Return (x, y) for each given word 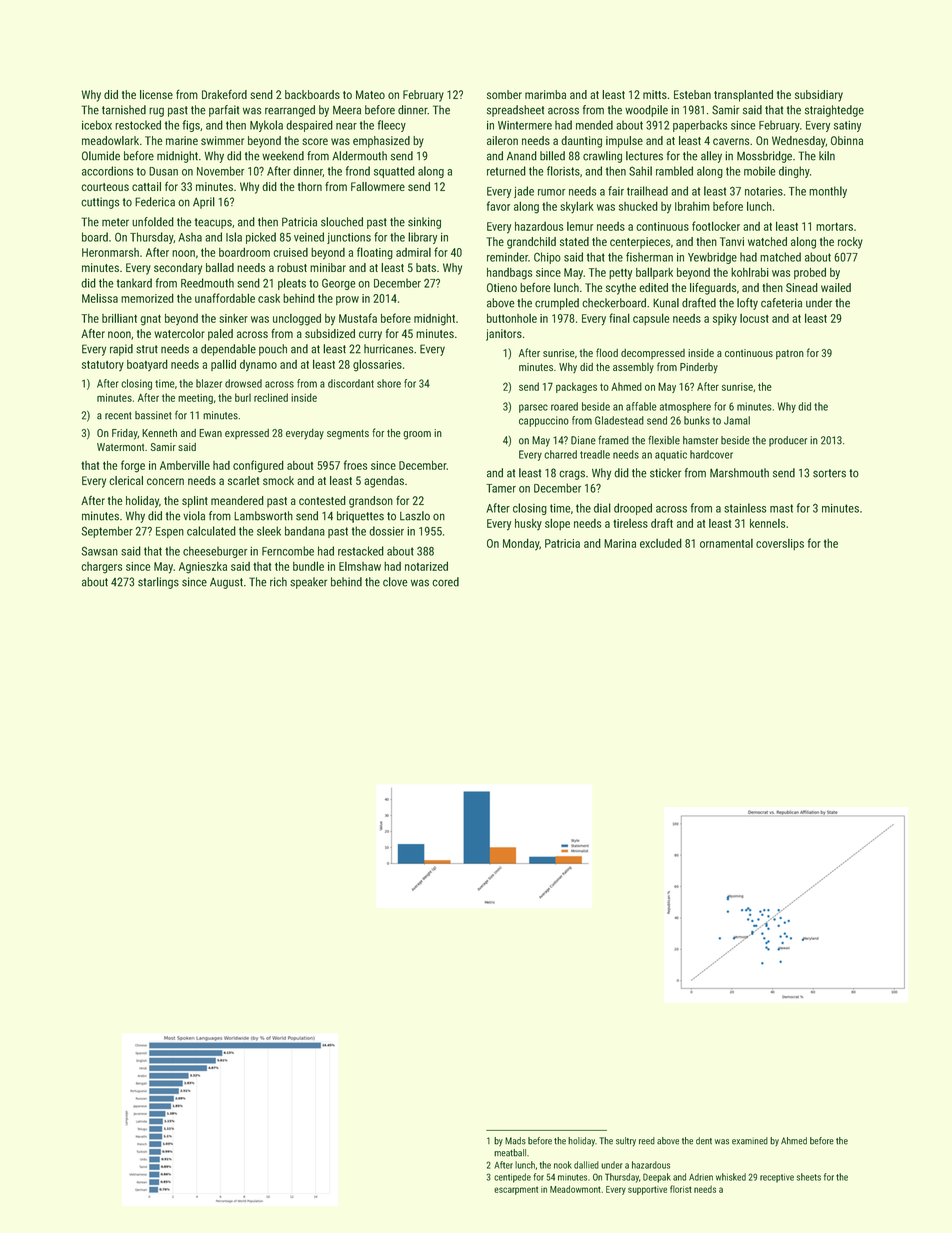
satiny (847, 126)
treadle (595, 454)
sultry (626, 1141)
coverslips (780, 544)
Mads (515, 1141)
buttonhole (512, 318)
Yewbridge (712, 258)
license (156, 94)
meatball (510, 1153)
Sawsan (99, 551)
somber (504, 94)
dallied (586, 1165)
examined (750, 1141)
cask (269, 298)
